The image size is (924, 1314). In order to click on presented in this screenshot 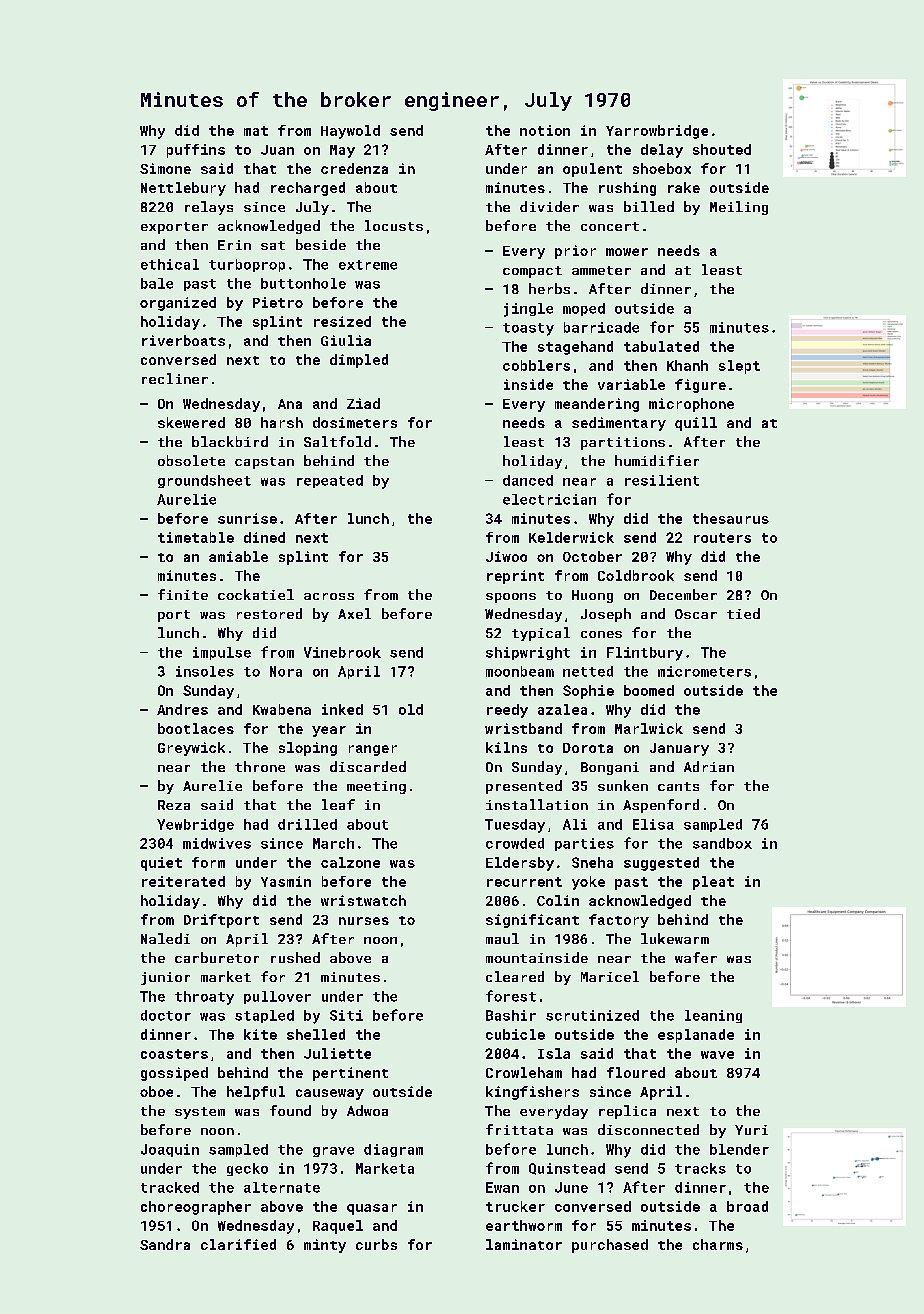, I will do `click(524, 787)`.
